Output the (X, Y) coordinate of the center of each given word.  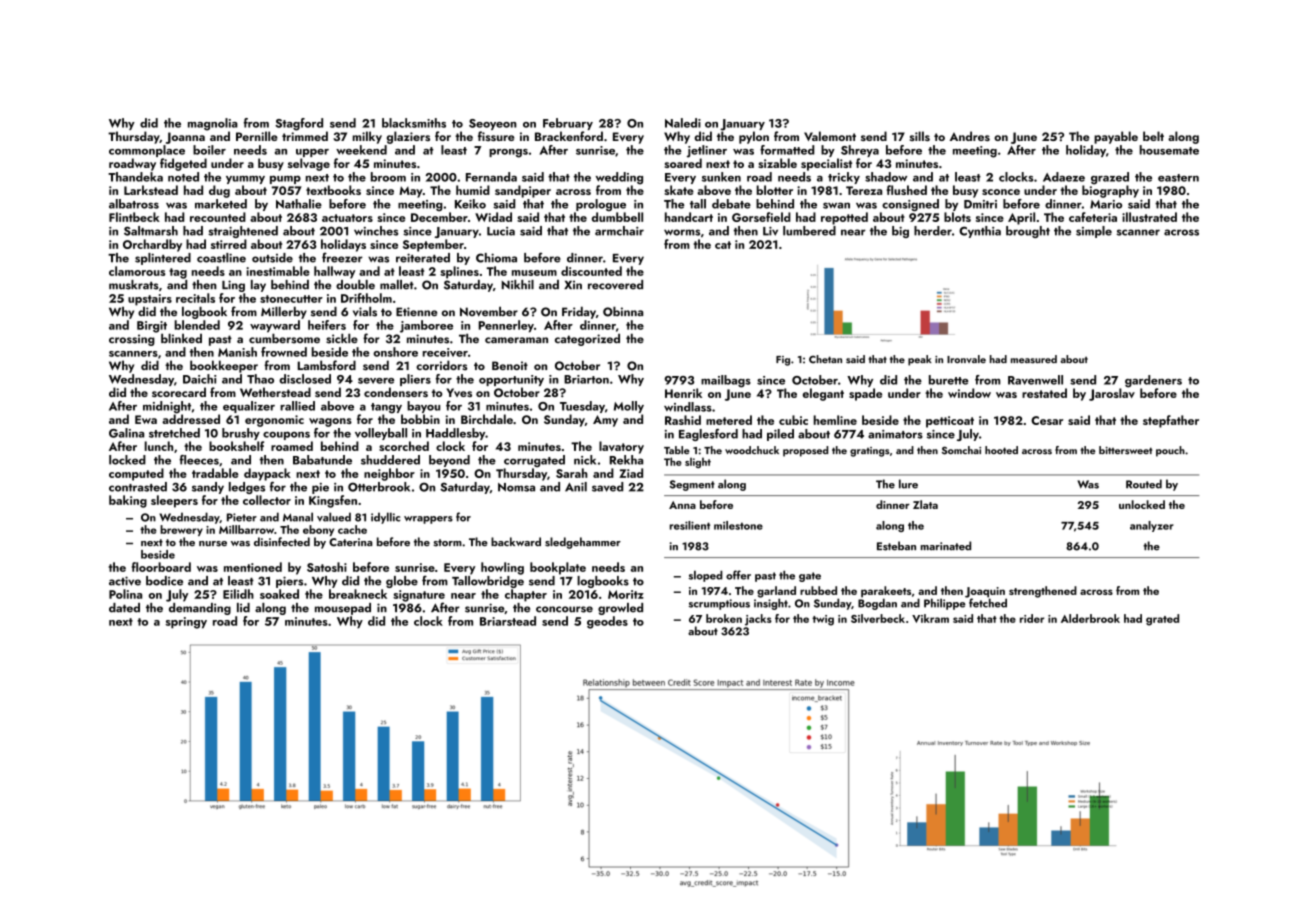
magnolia (213, 124)
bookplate (558, 568)
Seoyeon (493, 124)
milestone (738, 525)
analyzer (1152, 526)
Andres (970, 136)
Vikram (930, 618)
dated (124, 608)
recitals (195, 298)
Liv (770, 231)
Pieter (242, 517)
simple (1094, 232)
